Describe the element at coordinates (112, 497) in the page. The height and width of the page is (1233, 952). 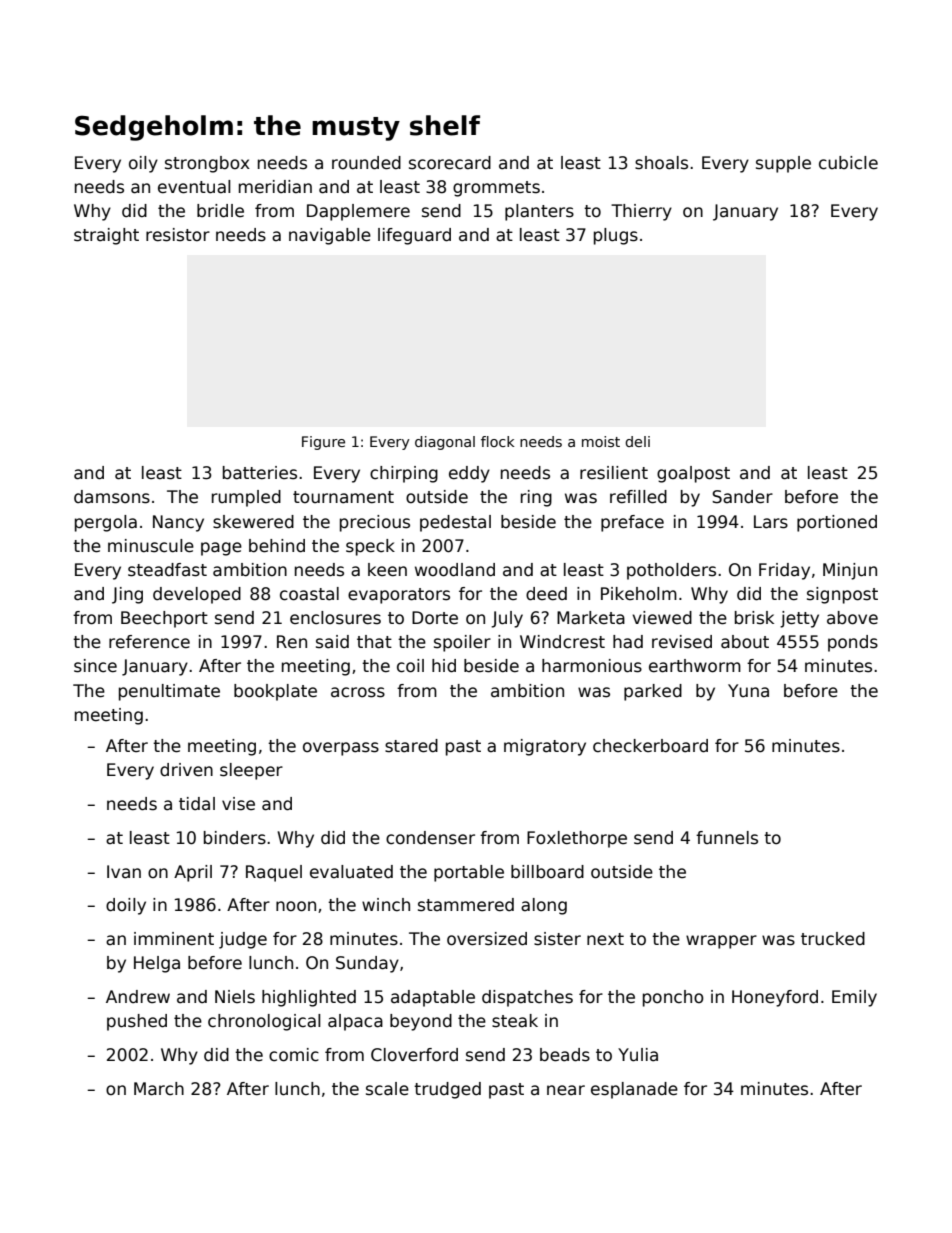
I see `damsons` at that location.
